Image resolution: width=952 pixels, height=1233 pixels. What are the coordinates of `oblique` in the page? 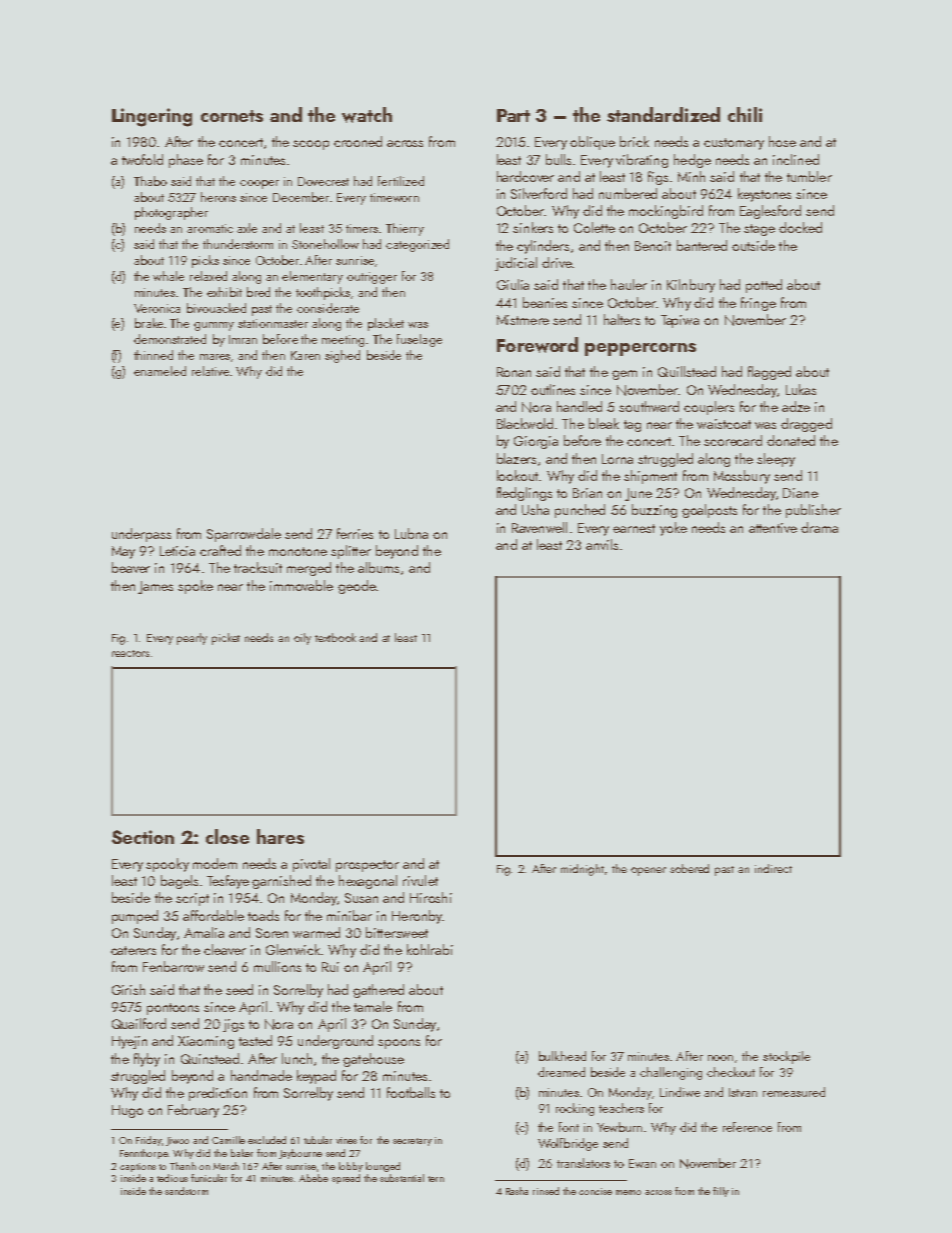 It's located at (592, 143).
